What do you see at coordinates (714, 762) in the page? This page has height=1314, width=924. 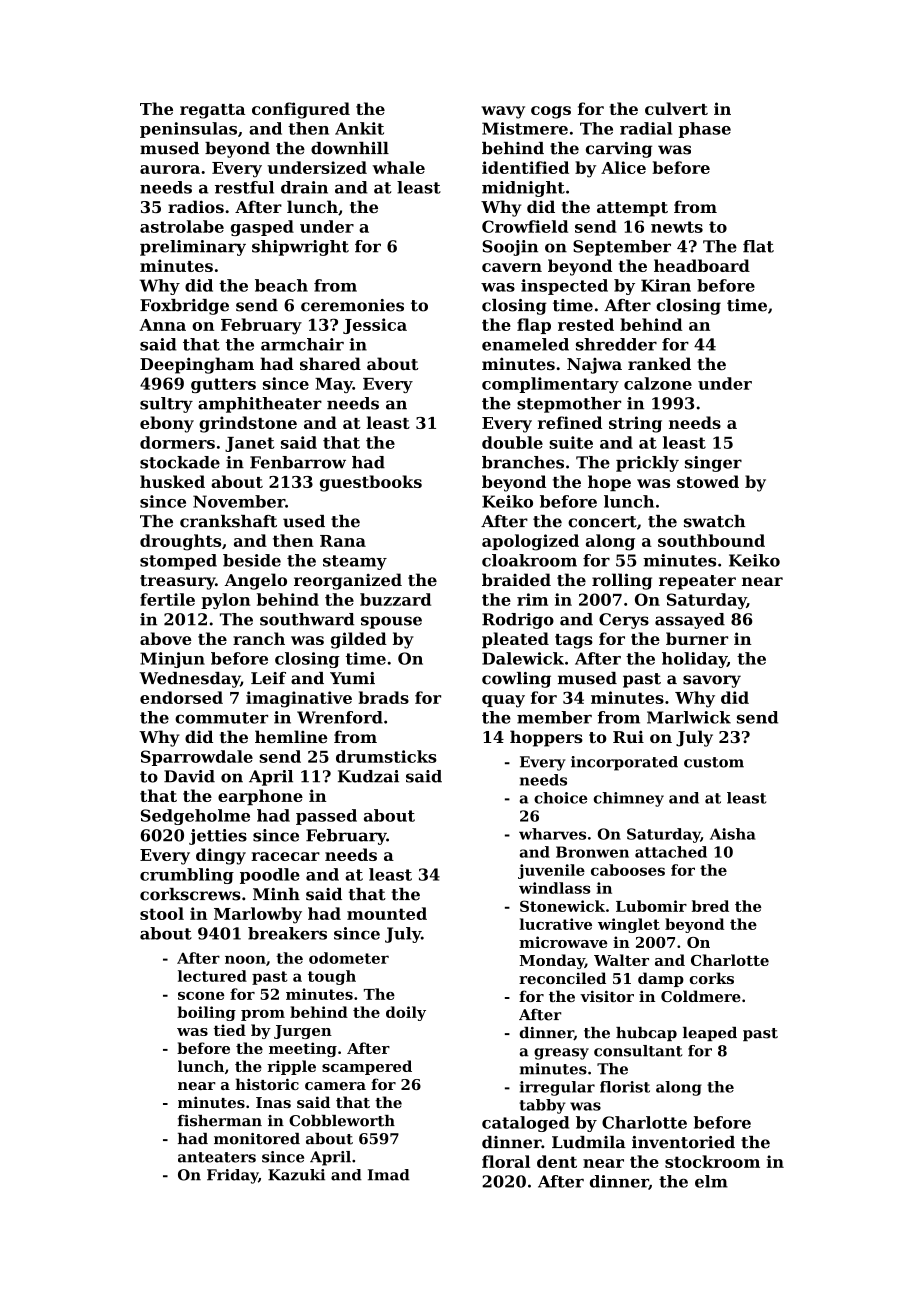 I see `custom` at bounding box center [714, 762].
